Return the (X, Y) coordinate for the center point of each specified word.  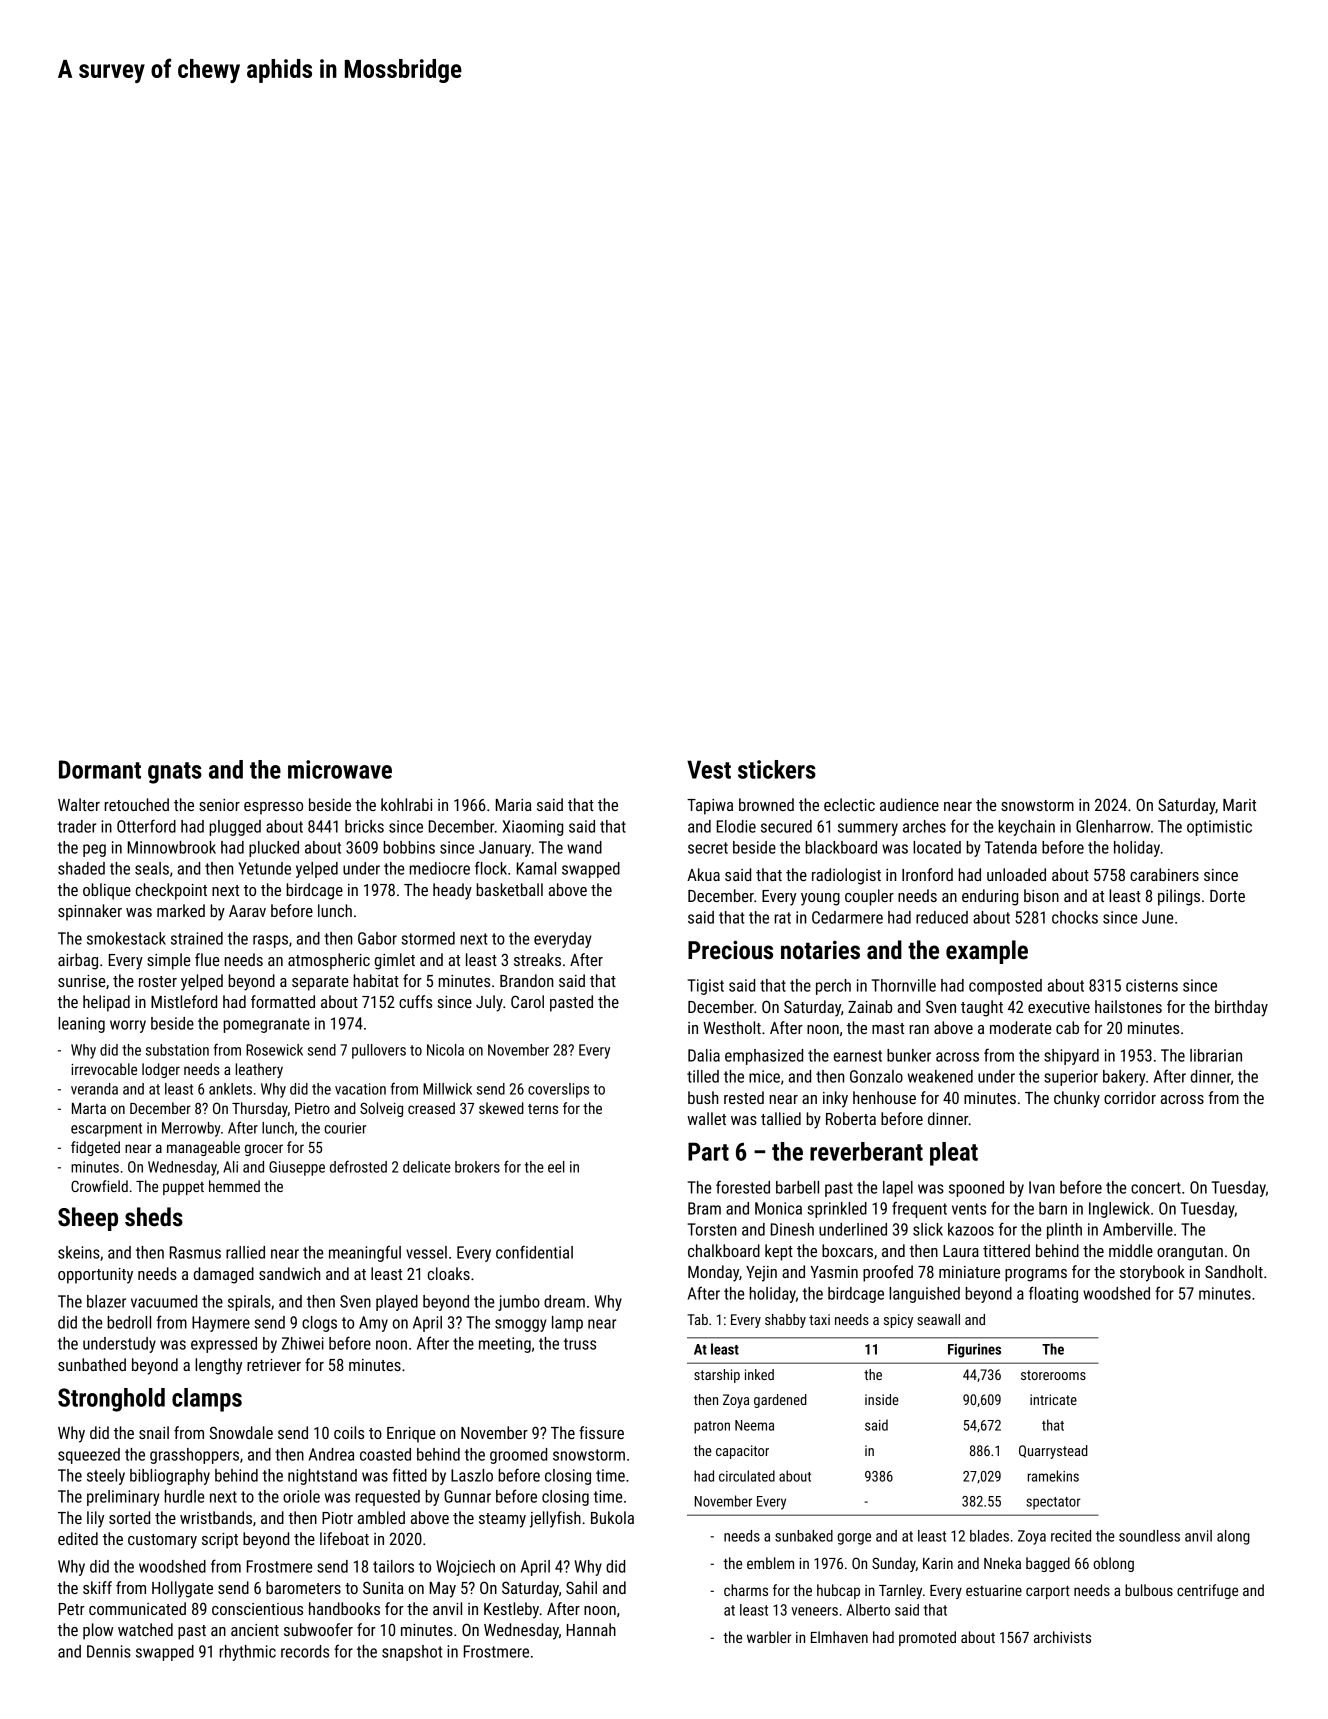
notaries (820, 950)
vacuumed (164, 1301)
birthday (1241, 1008)
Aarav (247, 911)
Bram (704, 1208)
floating (1053, 1294)
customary (162, 1541)
